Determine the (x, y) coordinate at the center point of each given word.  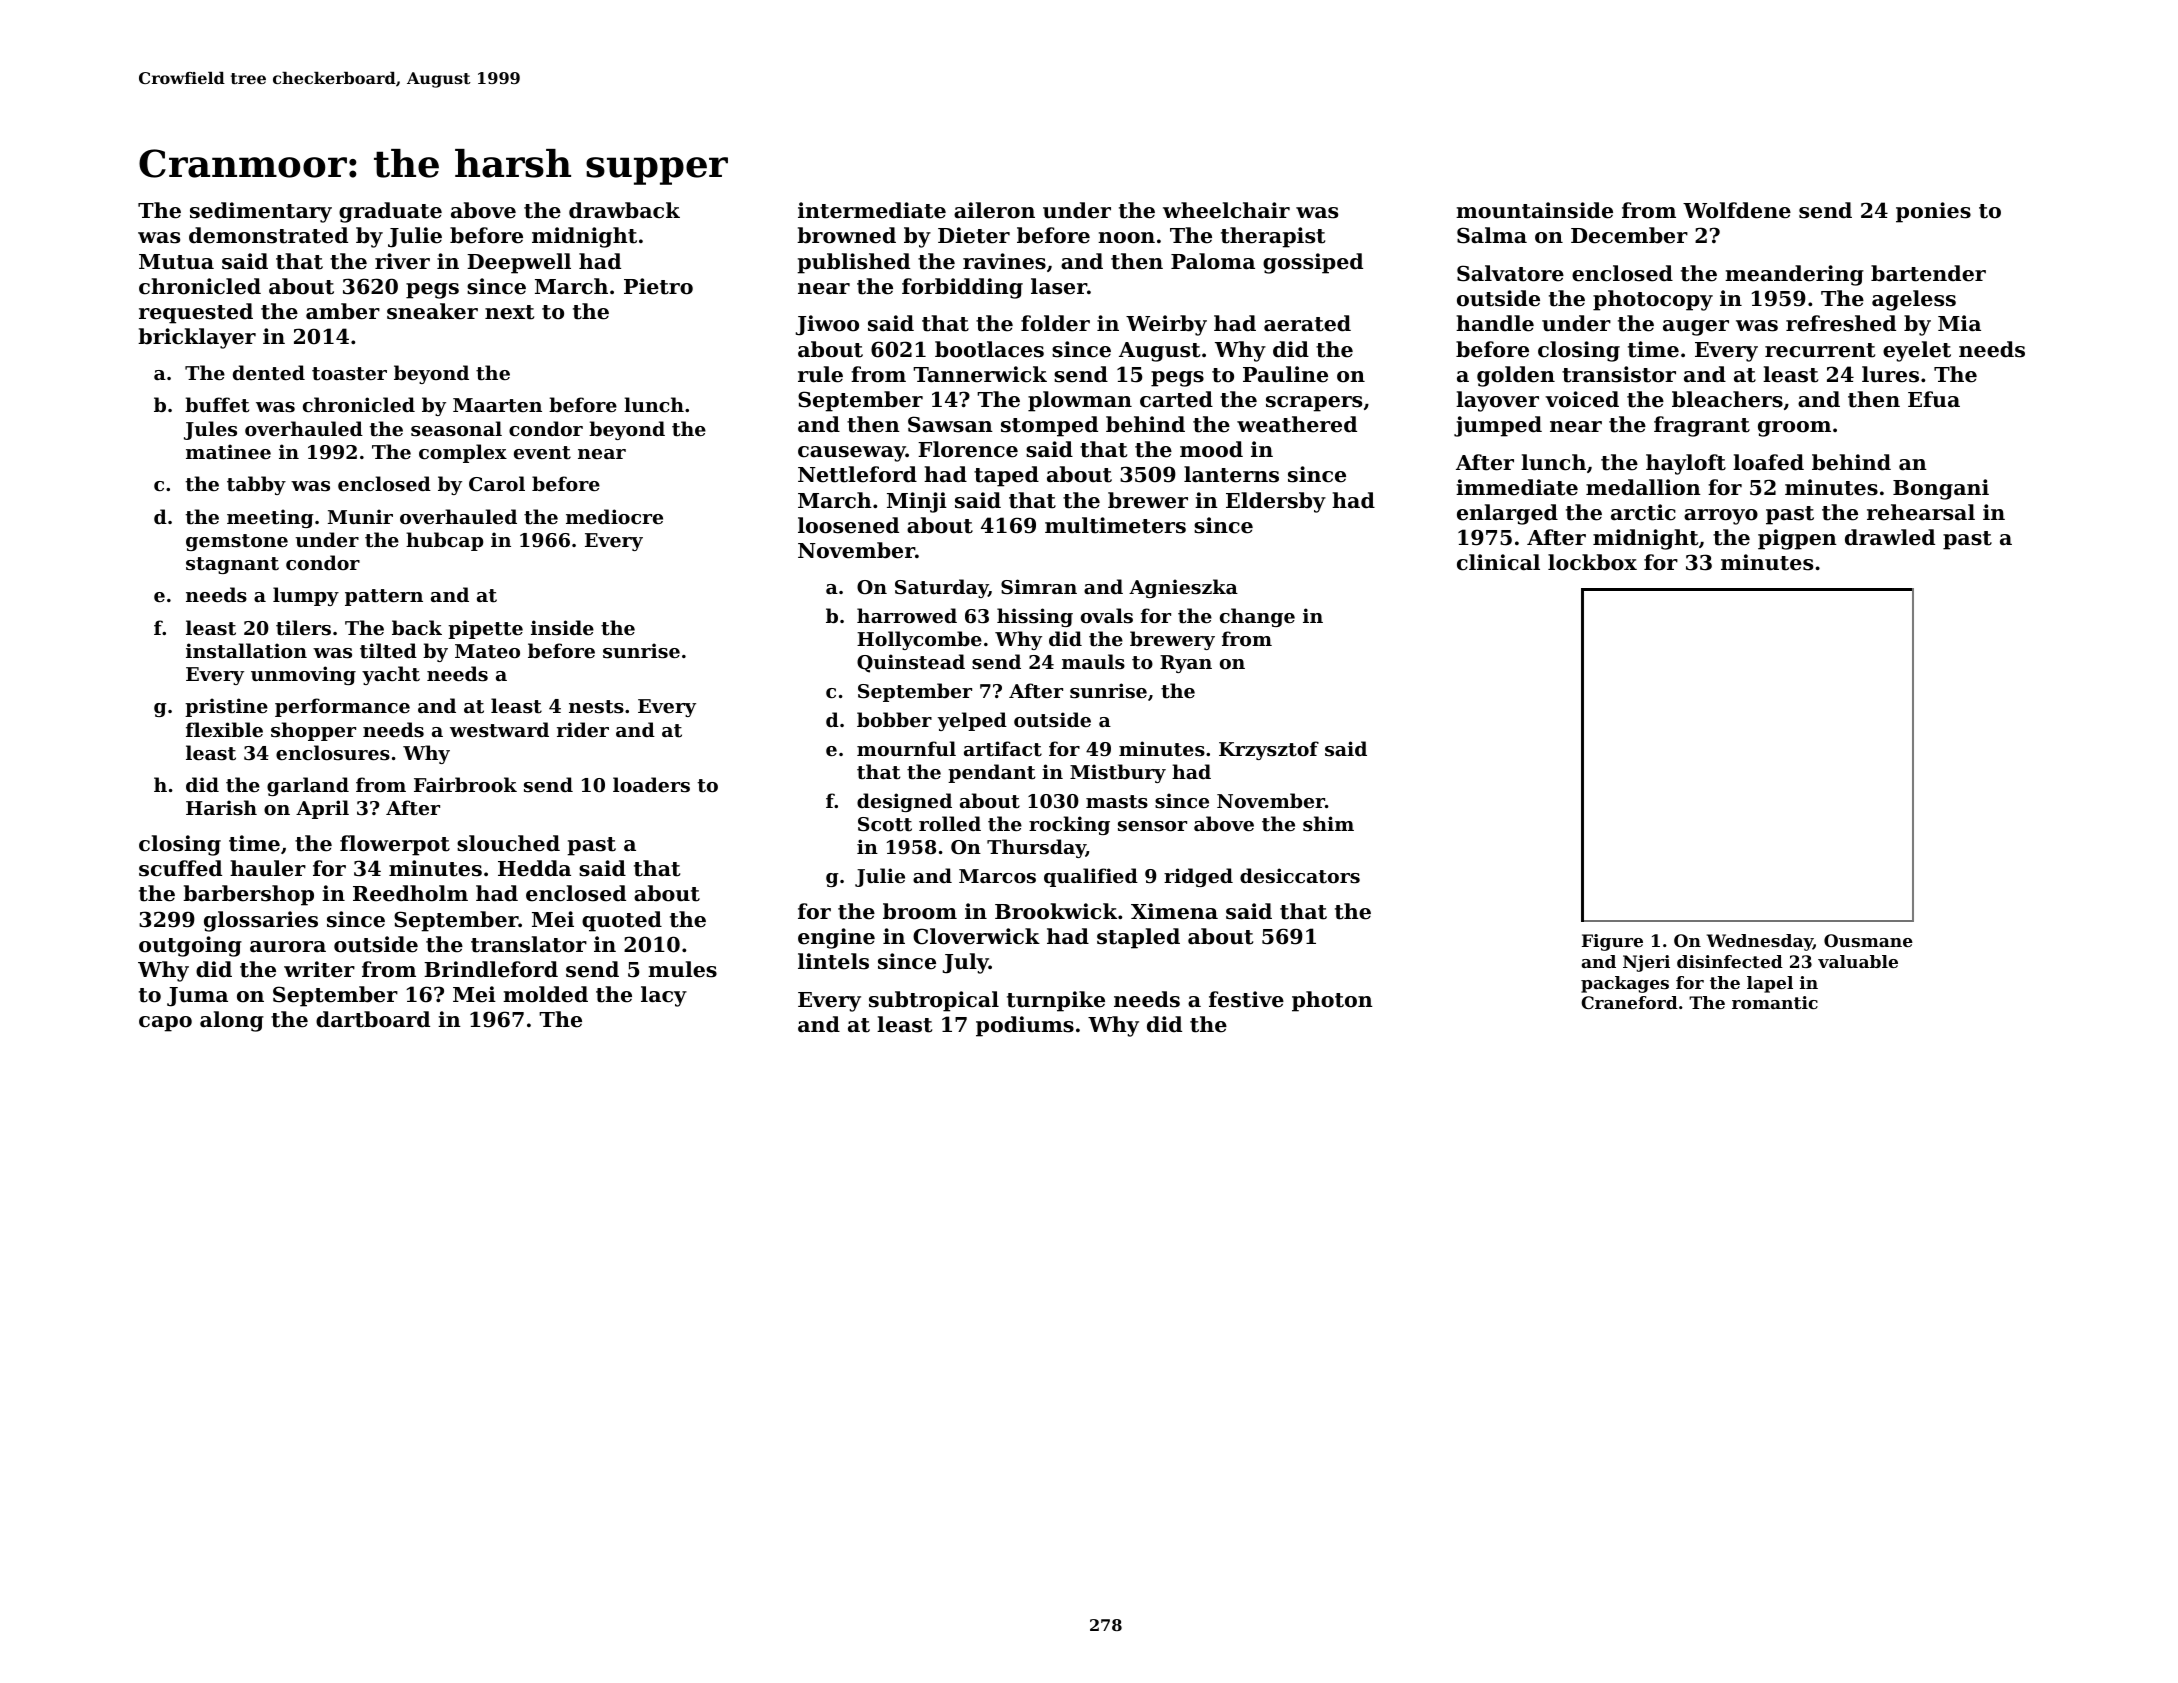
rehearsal (1921, 512)
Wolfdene (1737, 210)
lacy (664, 996)
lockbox (1592, 562)
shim (1328, 824)
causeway (852, 454)
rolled (950, 823)
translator (529, 944)
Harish (221, 807)
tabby (256, 485)
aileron (994, 210)
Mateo (487, 651)
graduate (390, 212)
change (1257, 617)
